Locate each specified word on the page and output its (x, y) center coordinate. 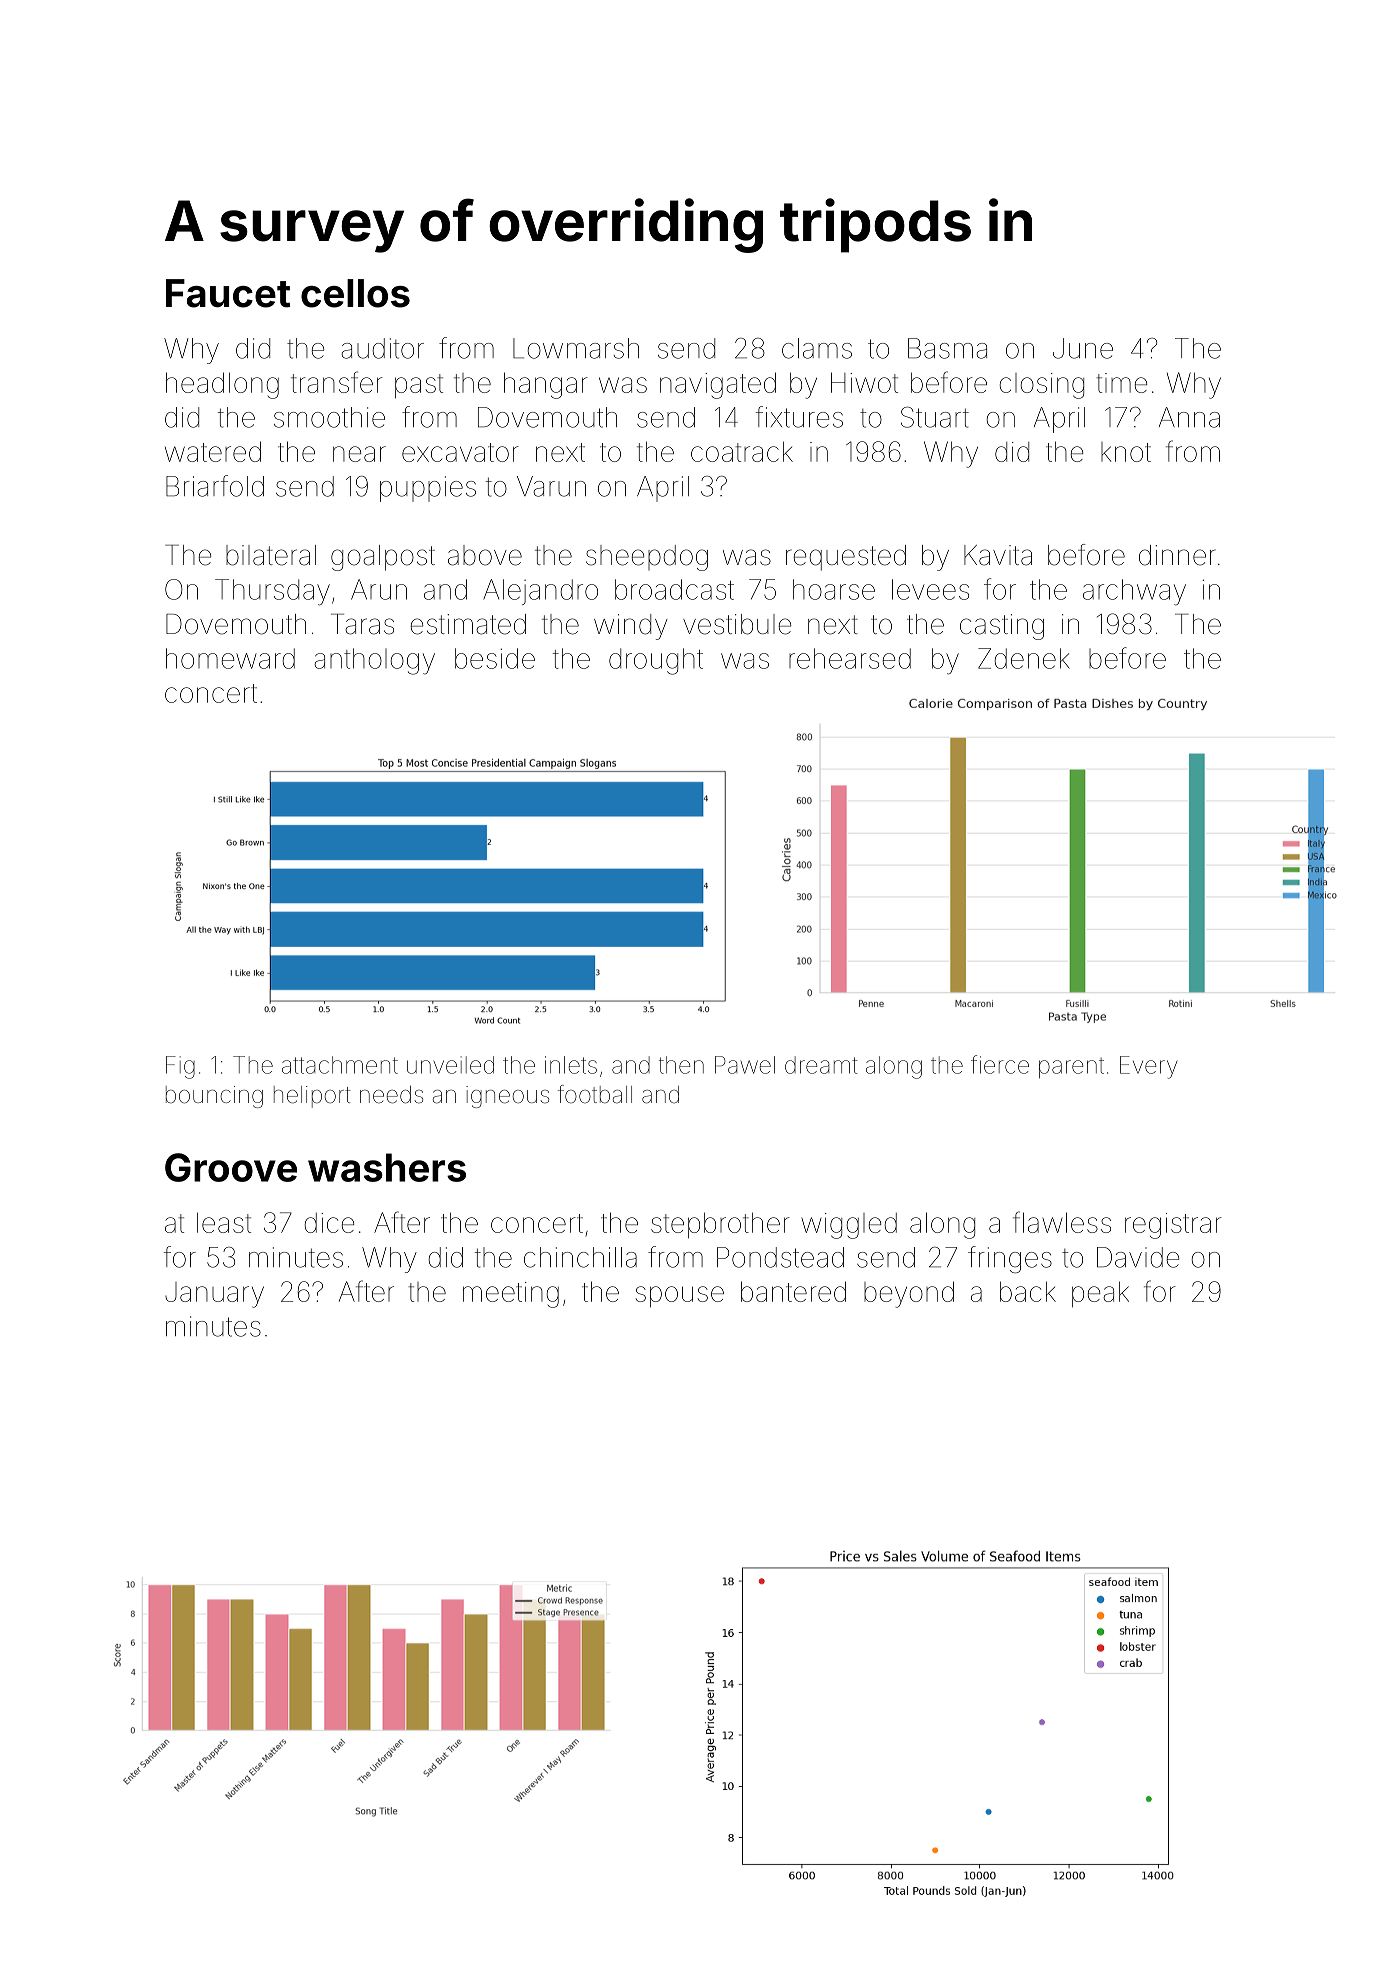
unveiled (450, 1065)
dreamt (821, 1065)
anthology (374, 661)
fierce (1000, 1064)
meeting (511, 1295)
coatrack (742, 451)
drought (656, 661)
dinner (1177, 555)
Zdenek (1024, 658)
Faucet (228, 293)
